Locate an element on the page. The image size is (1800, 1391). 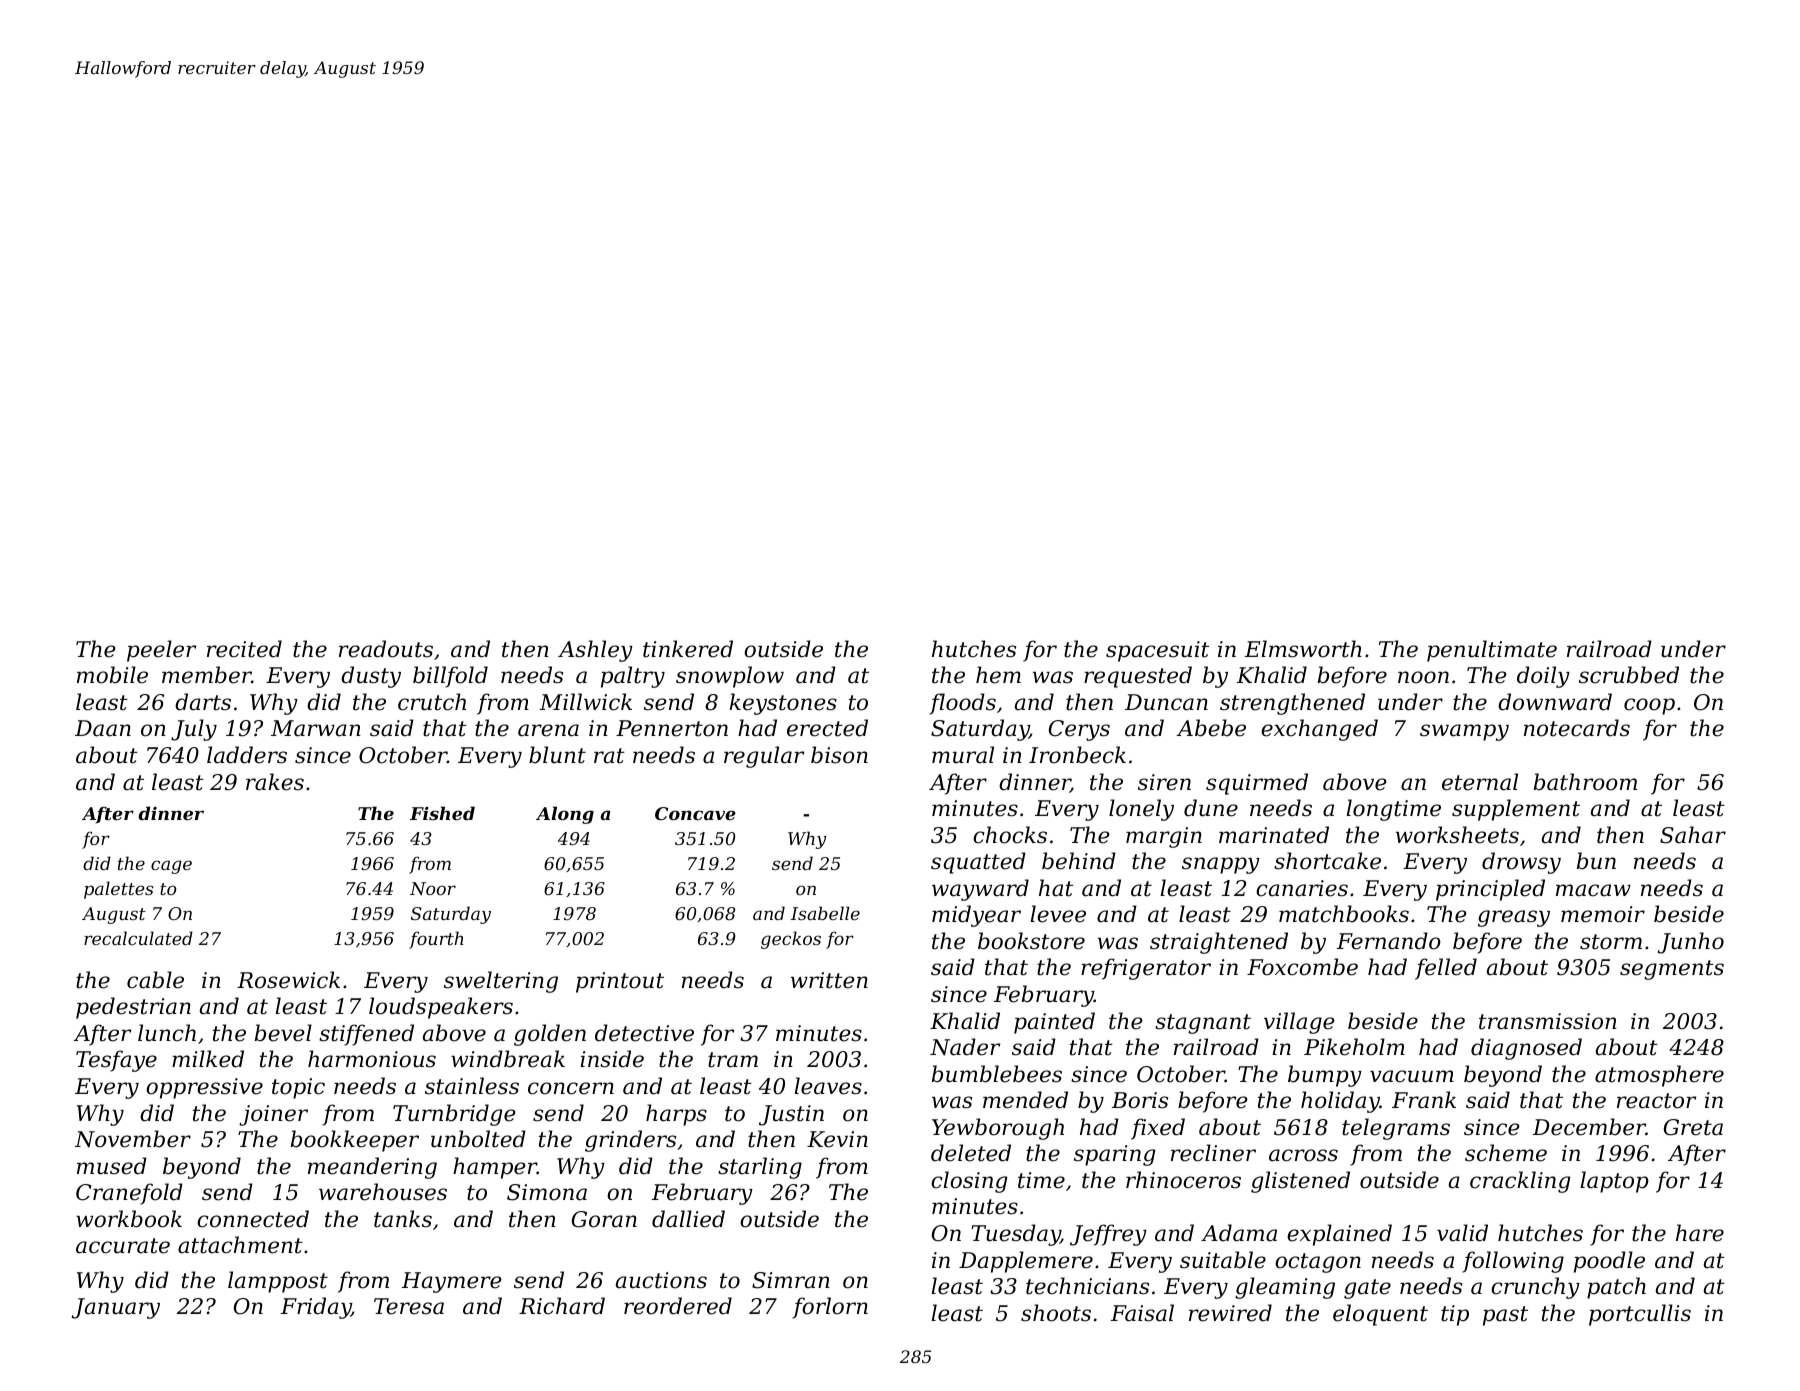
rakes is located at coordinates (275, 782).
